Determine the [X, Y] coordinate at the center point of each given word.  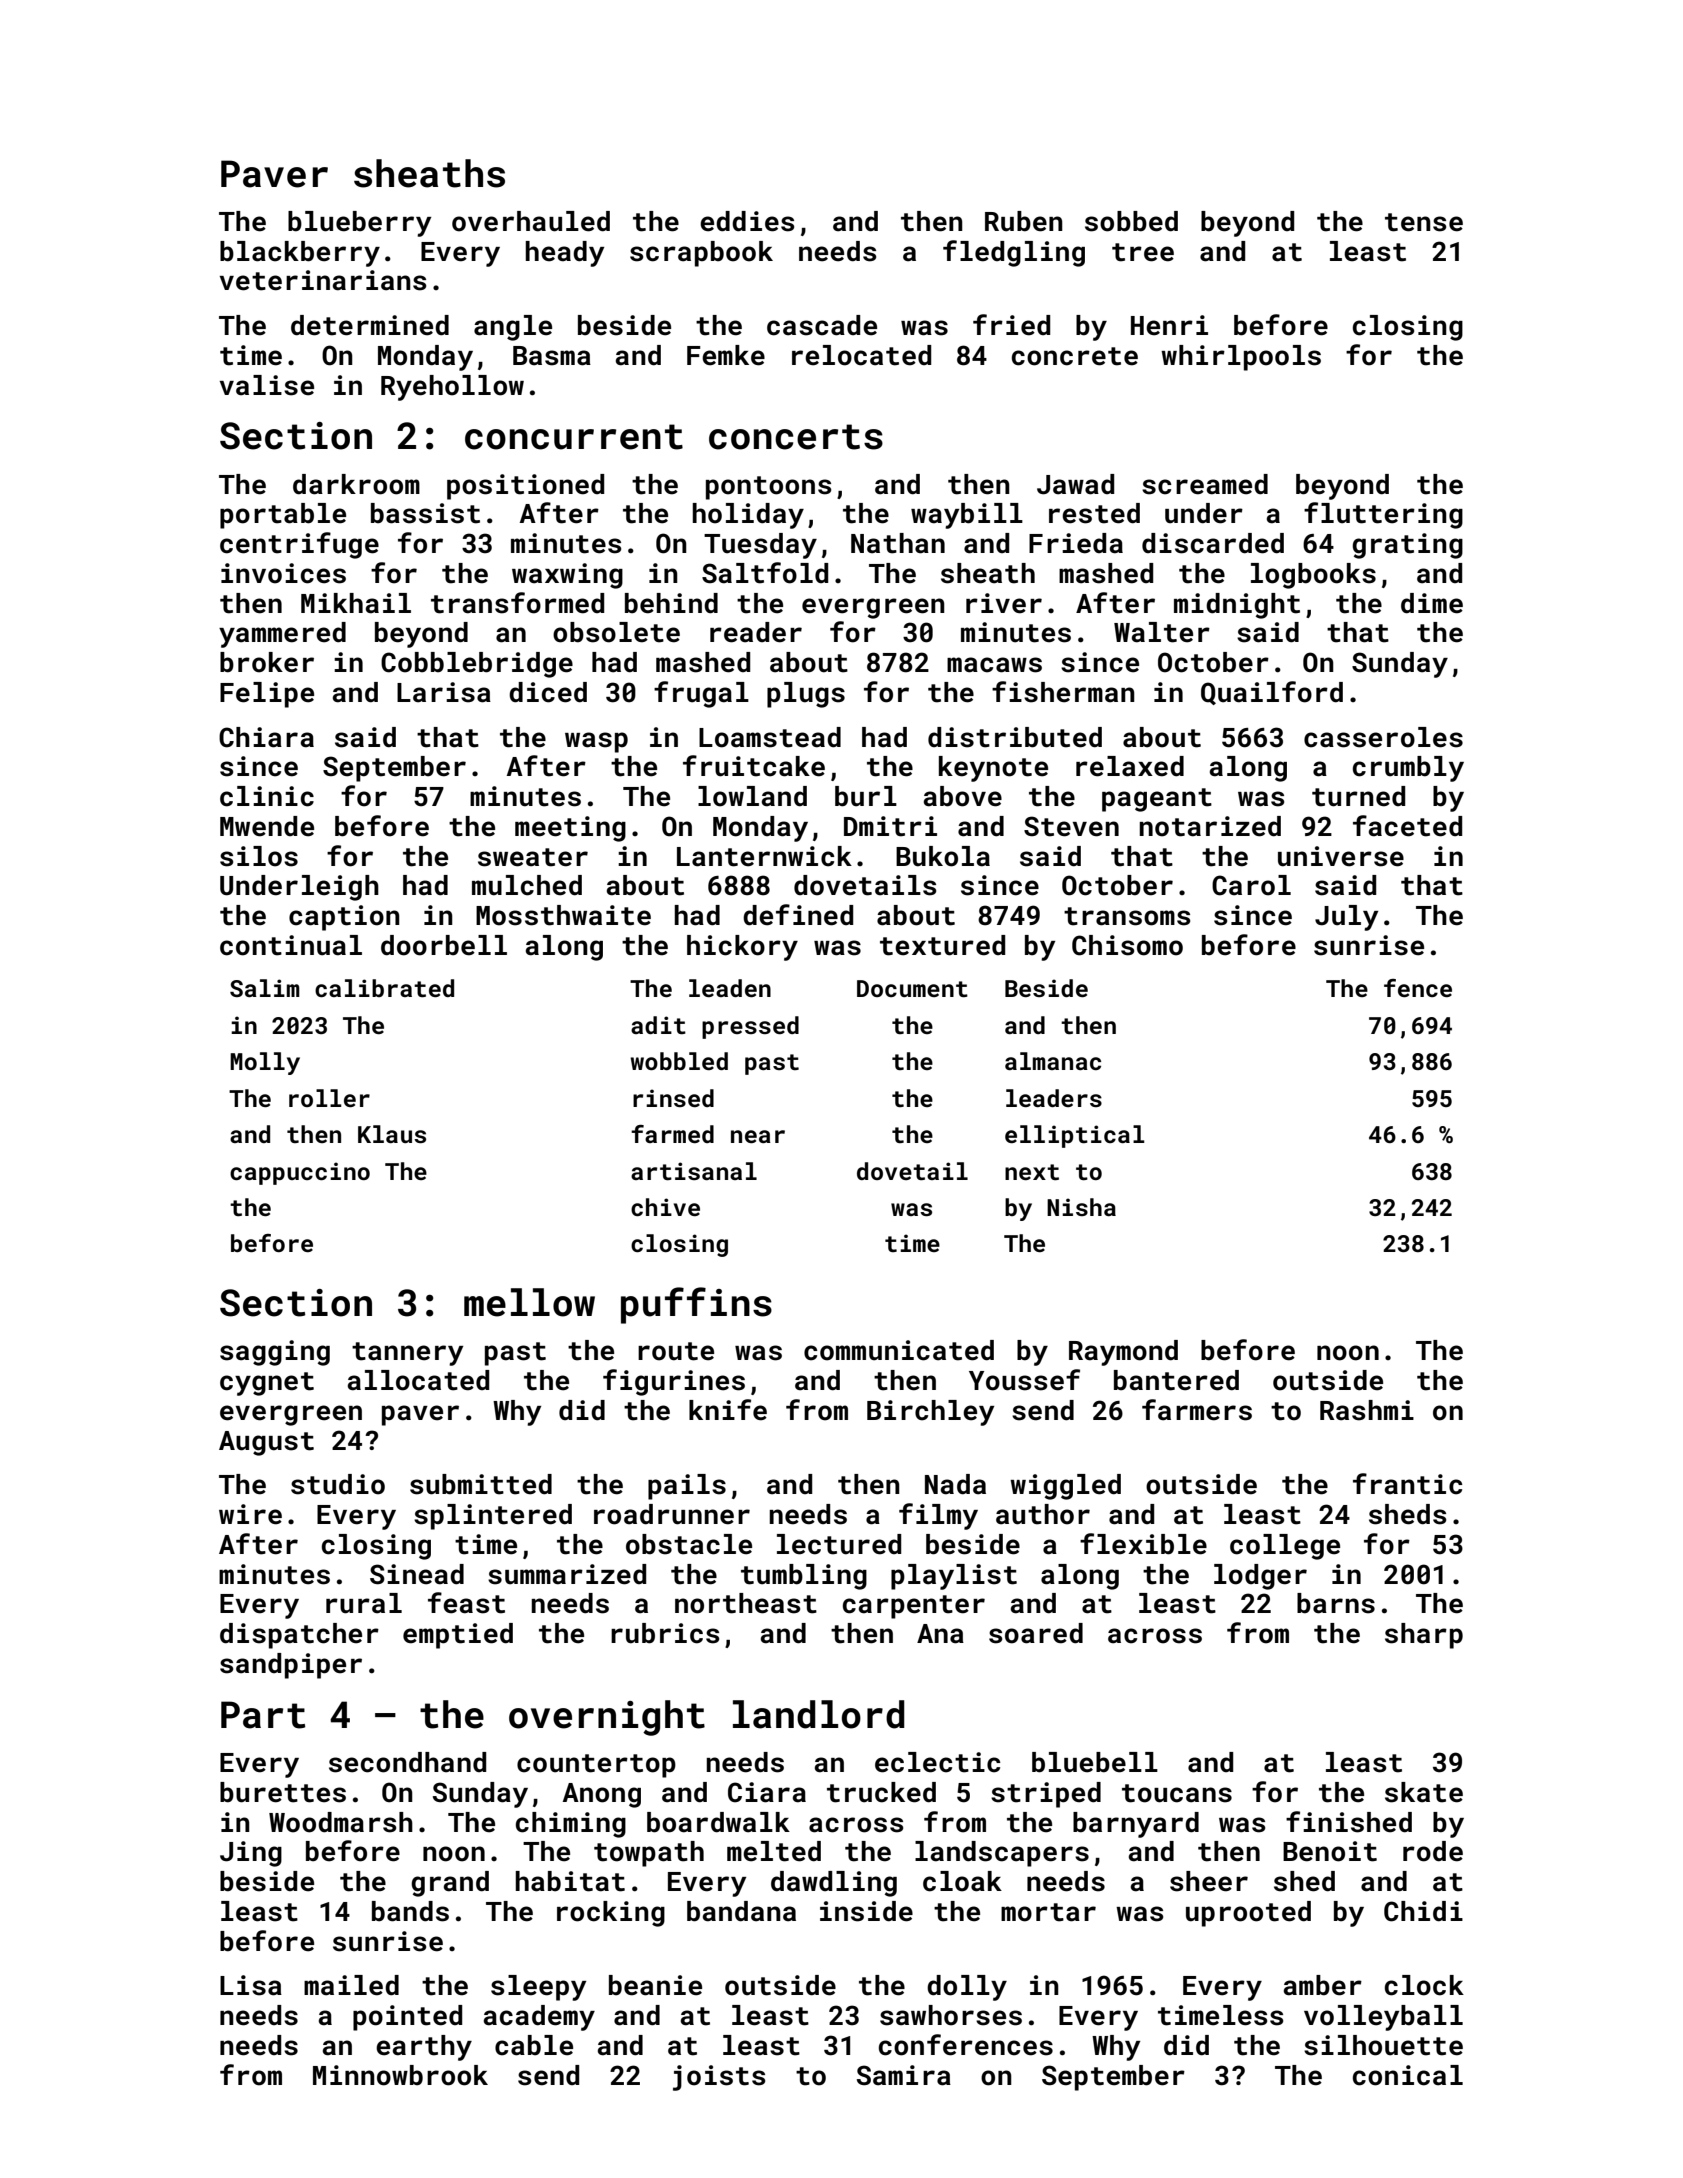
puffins [696, 1305]
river [1004, 603]
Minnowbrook [400, 2075]
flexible [1143, 1544]
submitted [481, 1484]
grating [1407, 546]
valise [267, 385]
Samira [904, 2075]
